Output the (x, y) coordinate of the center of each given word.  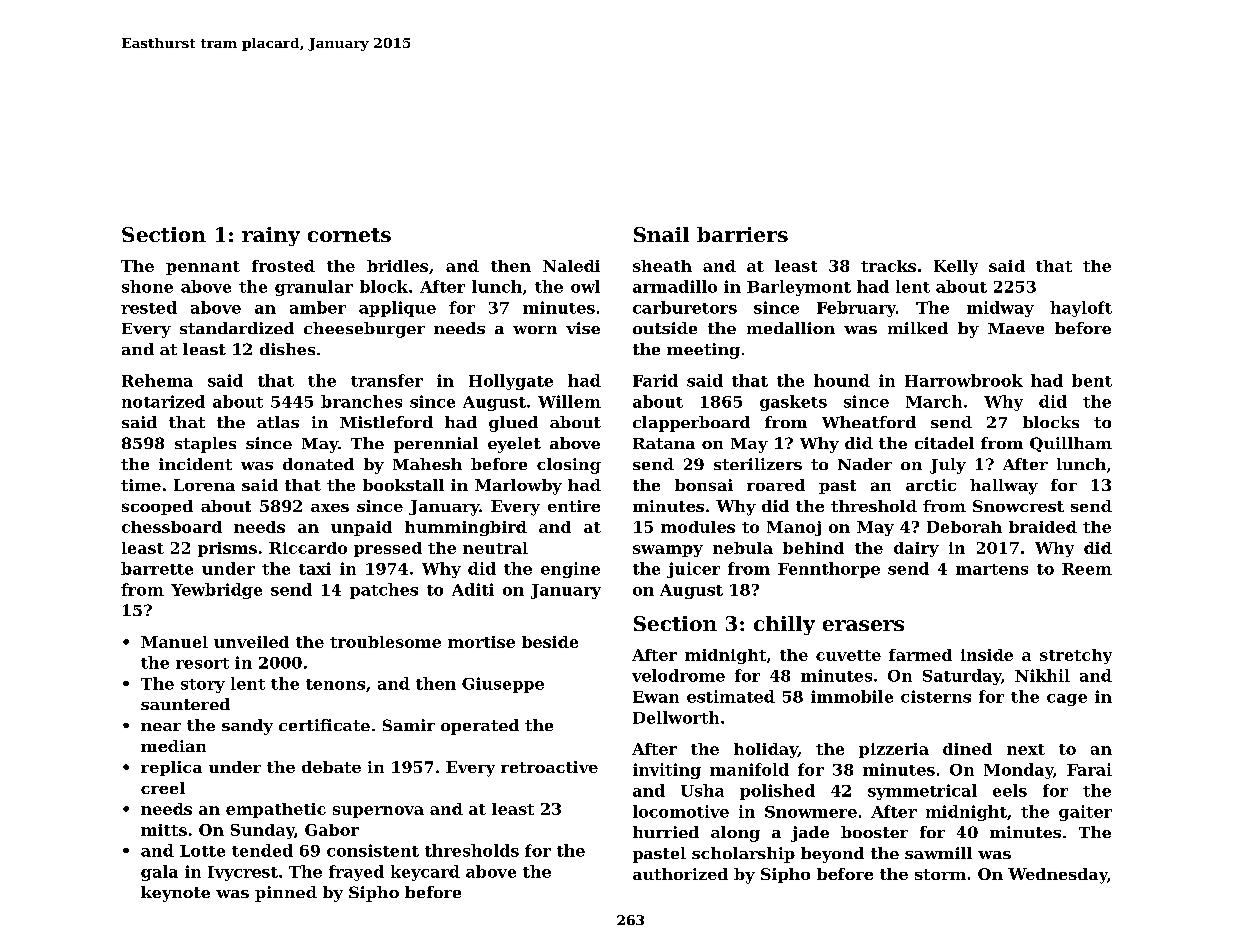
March (934, 401)
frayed (356, 873)
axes (330, 508)
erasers (863, 625)
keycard (425, 873)
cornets (349, 235)
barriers (742, 234)
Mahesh (427, 464)
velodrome (678, 675)
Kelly (956, 267)
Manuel (174, 642)
